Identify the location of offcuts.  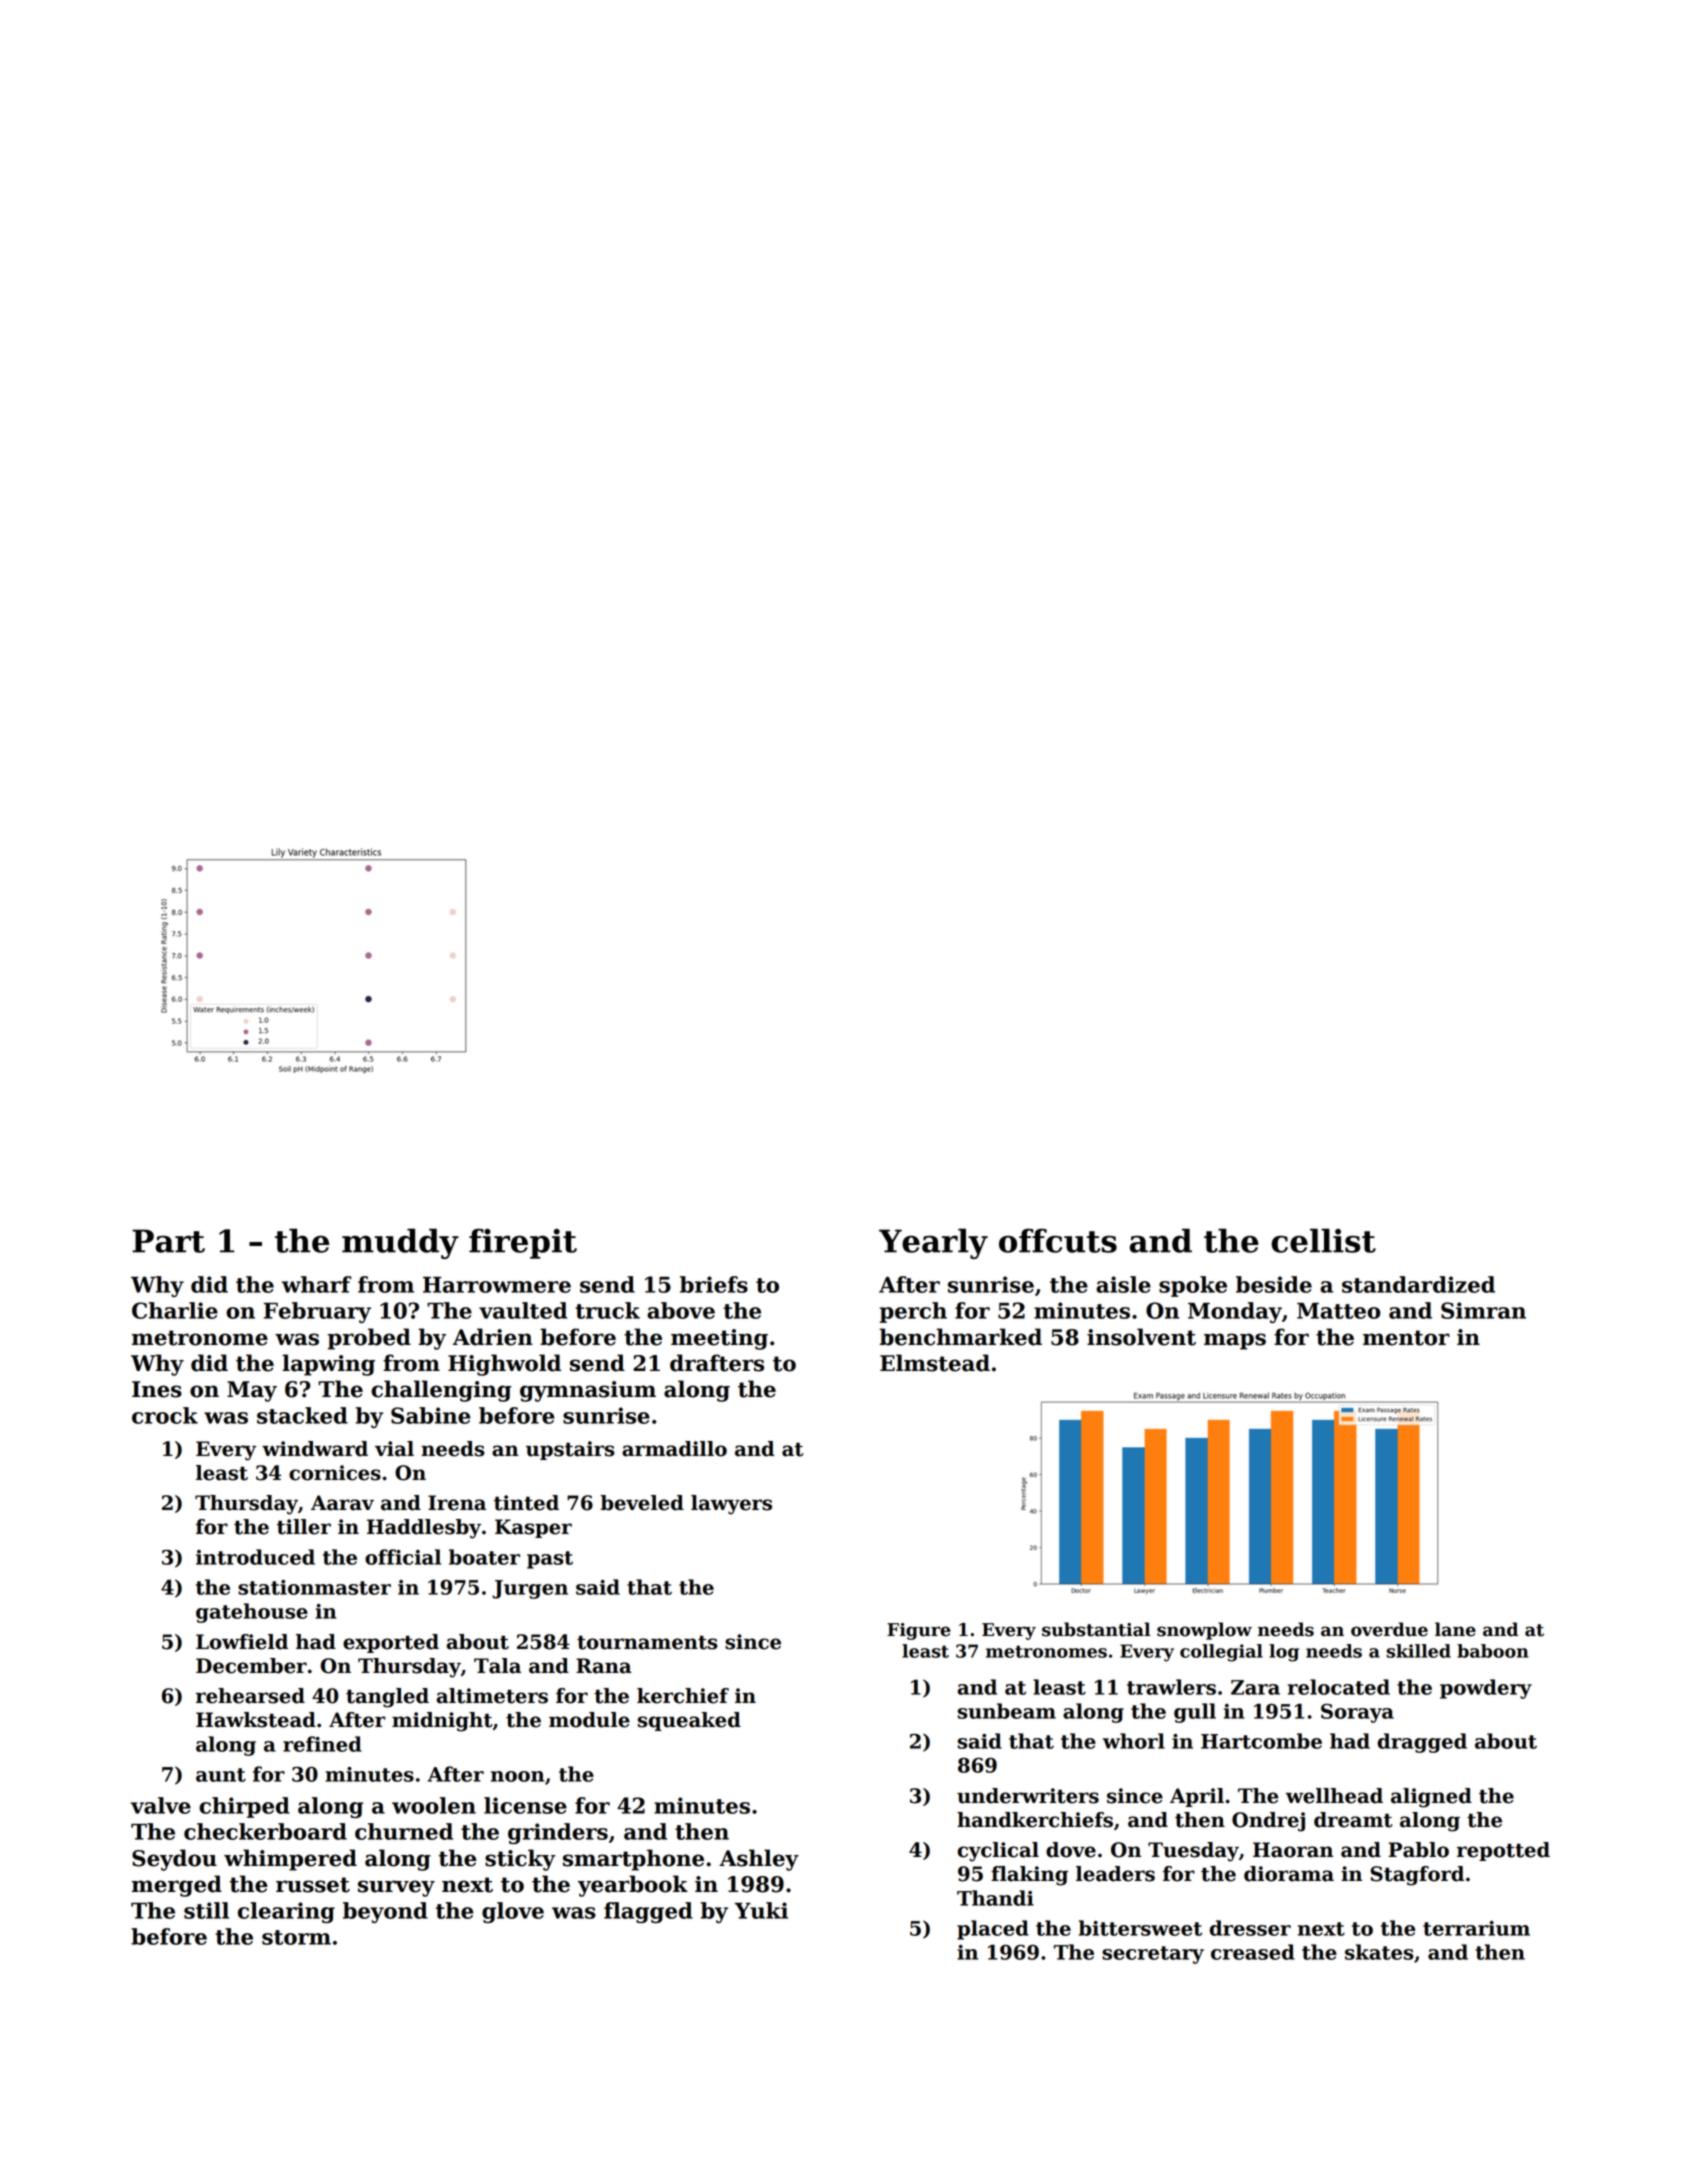
(1058, 1240).
